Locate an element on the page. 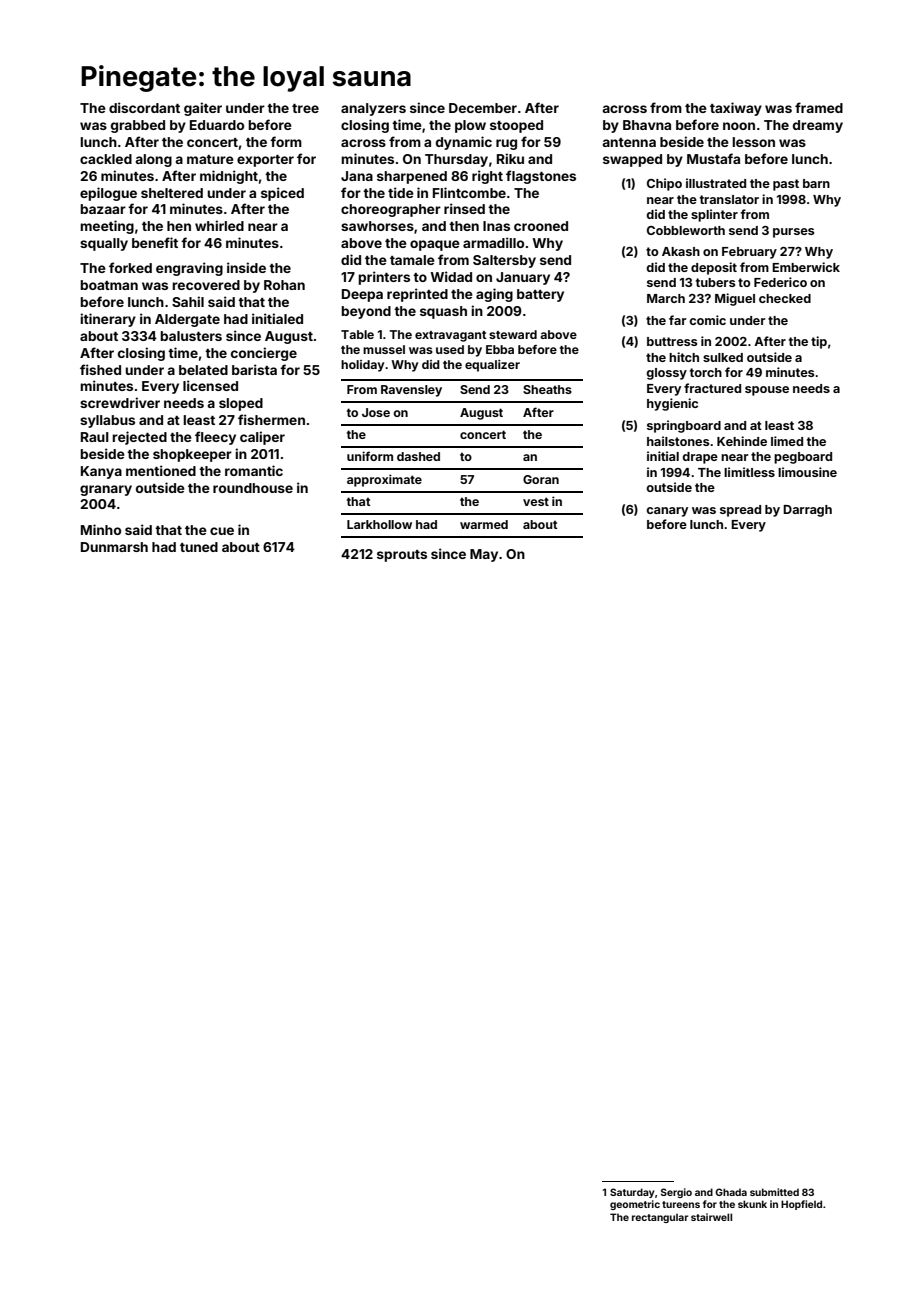  rectangular is located at coordinates (660, 1218).
